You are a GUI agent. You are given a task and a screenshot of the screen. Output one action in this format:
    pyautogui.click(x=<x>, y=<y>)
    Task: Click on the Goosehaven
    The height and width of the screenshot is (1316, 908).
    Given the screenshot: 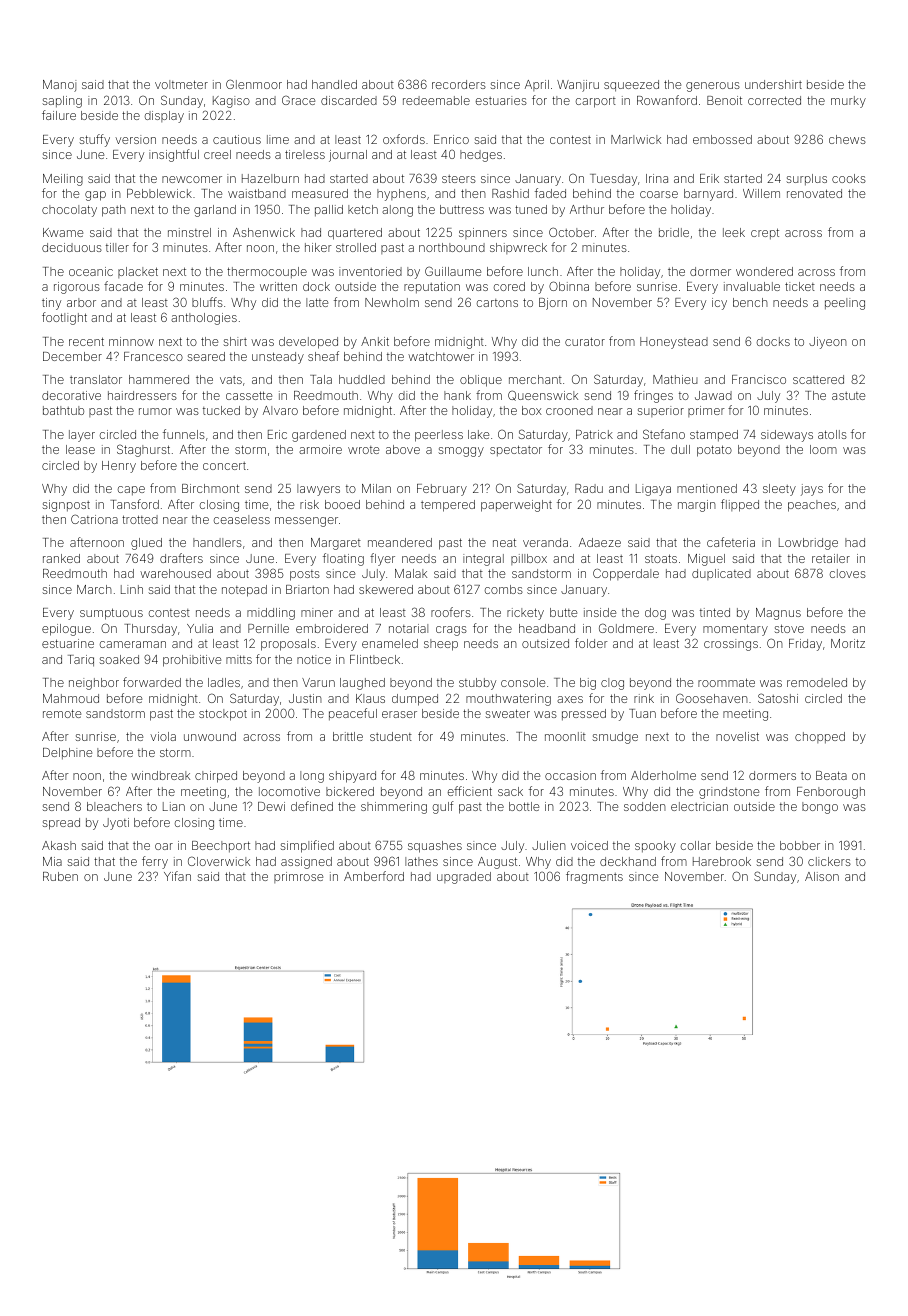 What is the action you would take?
    pyautogui.click(x=712, y=698)
